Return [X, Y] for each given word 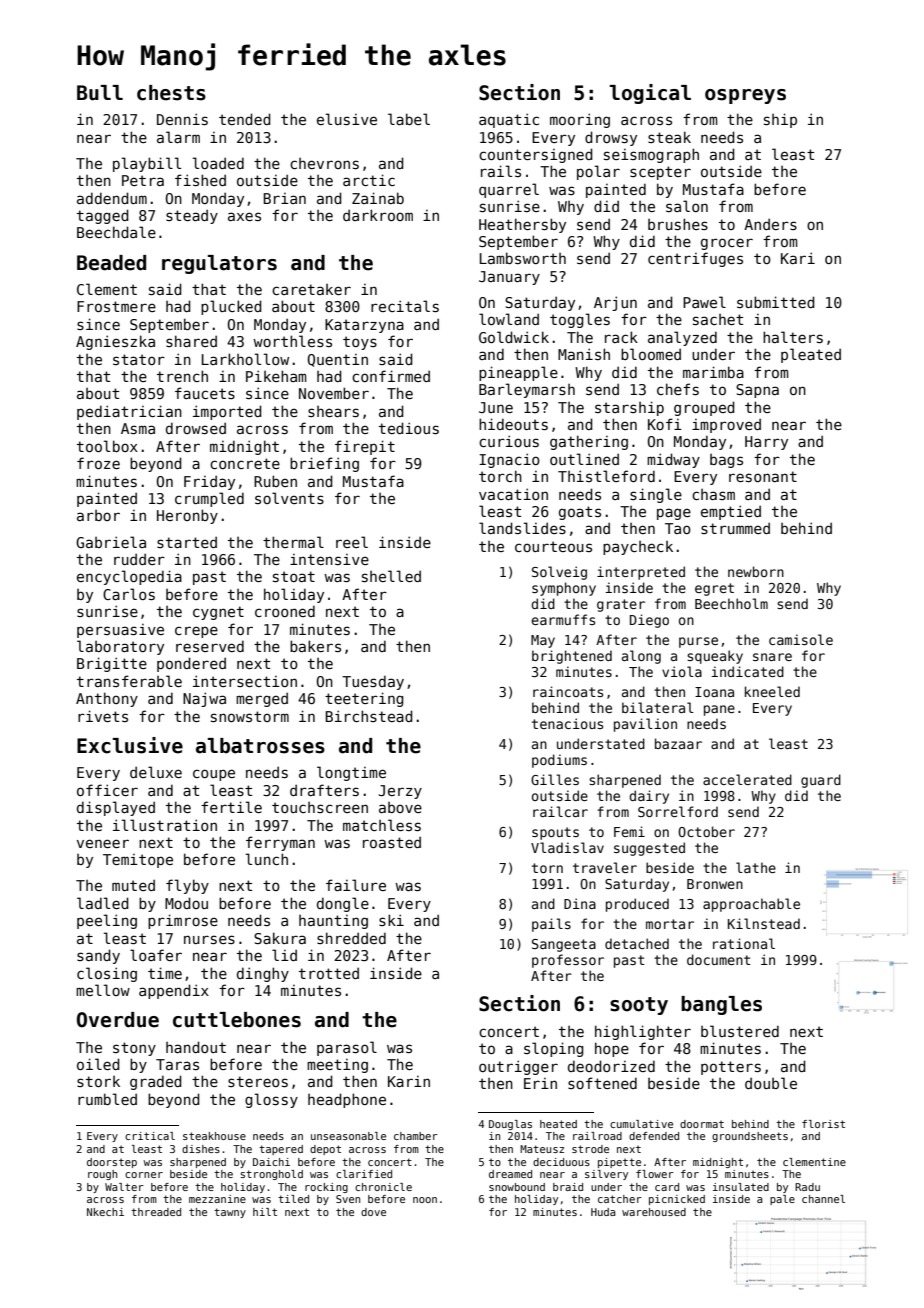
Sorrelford [678, 811]
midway [673, 460]
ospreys [745, 96]
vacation [513, 494]
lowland [509, 319]
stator [139, 359]
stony [134, 1049]
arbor [98, 515]
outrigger [518, 1067]
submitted [776, 302]
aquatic [509, 120]
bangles [721, 1005]
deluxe [156, 772]
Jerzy [400, 792]
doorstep [112, 1163]
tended [245, 119]
